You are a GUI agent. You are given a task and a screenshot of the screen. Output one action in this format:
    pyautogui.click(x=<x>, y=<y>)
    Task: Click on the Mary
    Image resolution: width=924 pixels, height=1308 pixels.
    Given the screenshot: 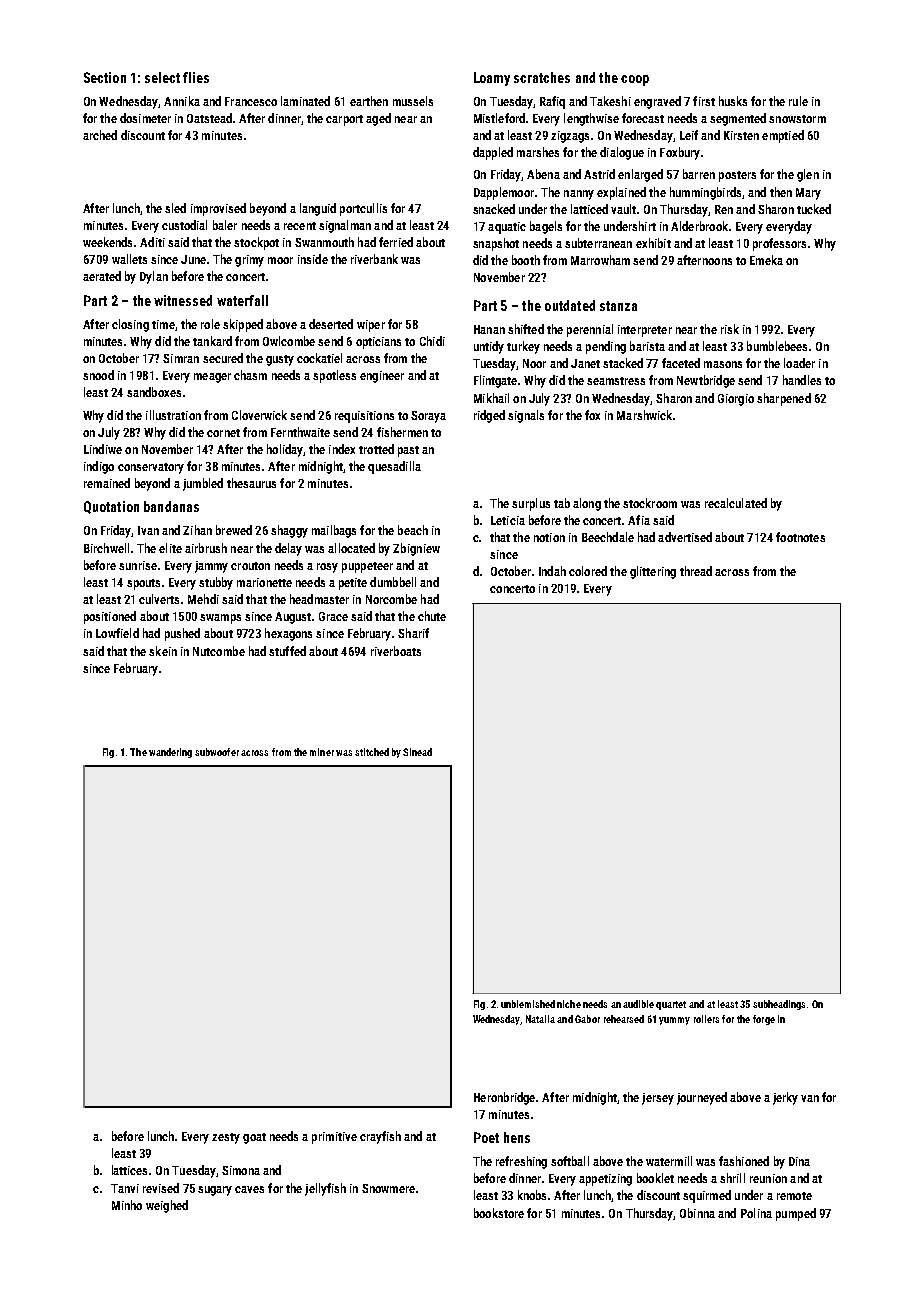 What is the action you would take?
    pyautogui.click(x=808, y=194)
